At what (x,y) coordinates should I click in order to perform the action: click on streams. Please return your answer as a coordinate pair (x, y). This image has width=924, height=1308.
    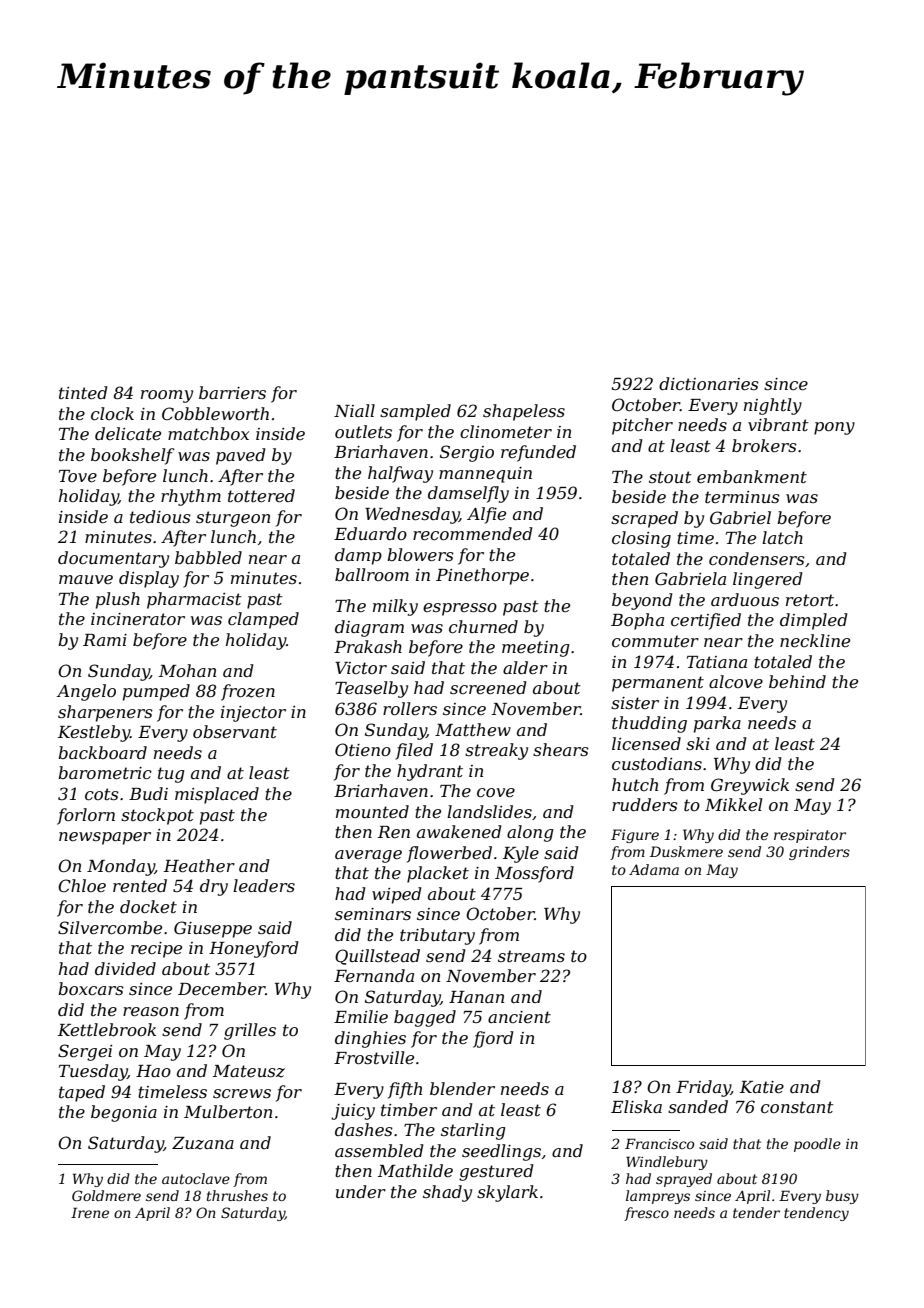
    Looking at the image, I should click on (531, 956).
